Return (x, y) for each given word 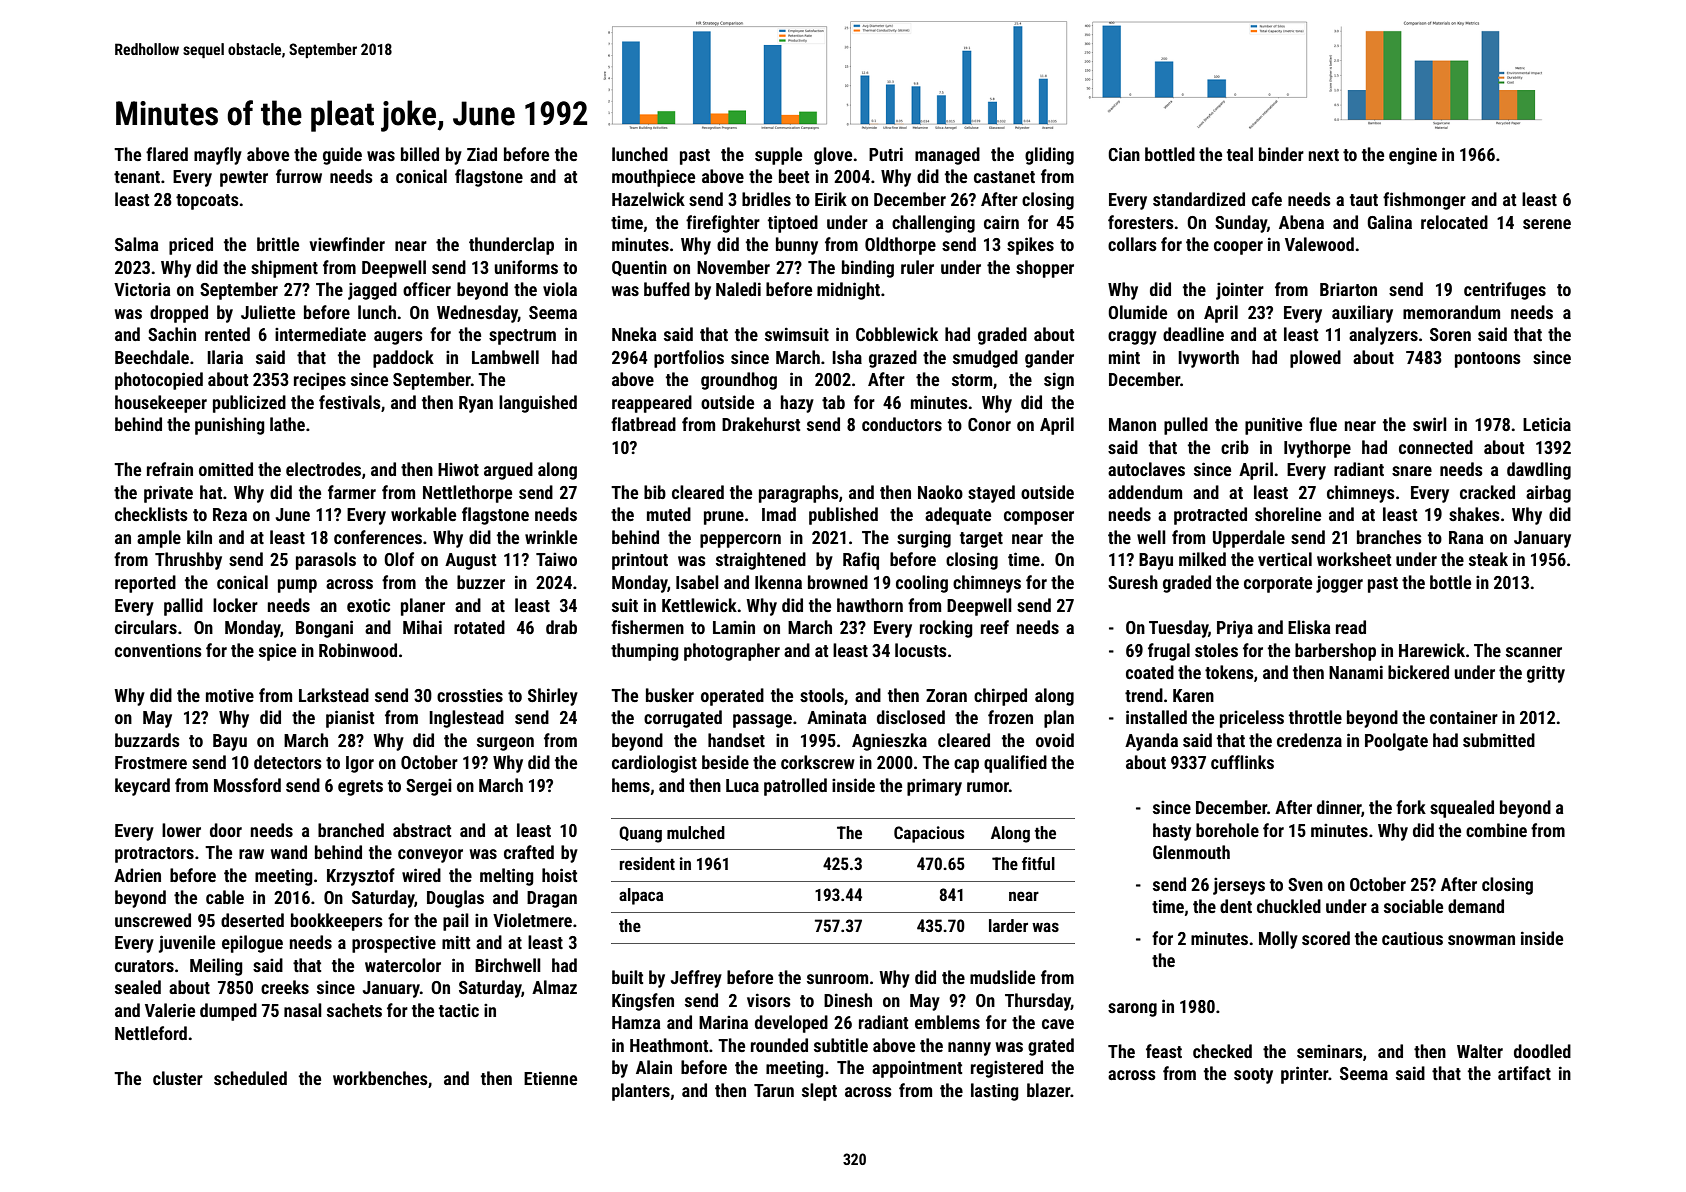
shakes (1474, 514)
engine (1413, 156)
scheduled (250, 1078)
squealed (1462, 809)
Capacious (929, 834)
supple (778, 156)
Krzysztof (361, 877)
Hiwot (458, 469)
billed (420, 154)
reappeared (652, 404)
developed (791, 1024)
